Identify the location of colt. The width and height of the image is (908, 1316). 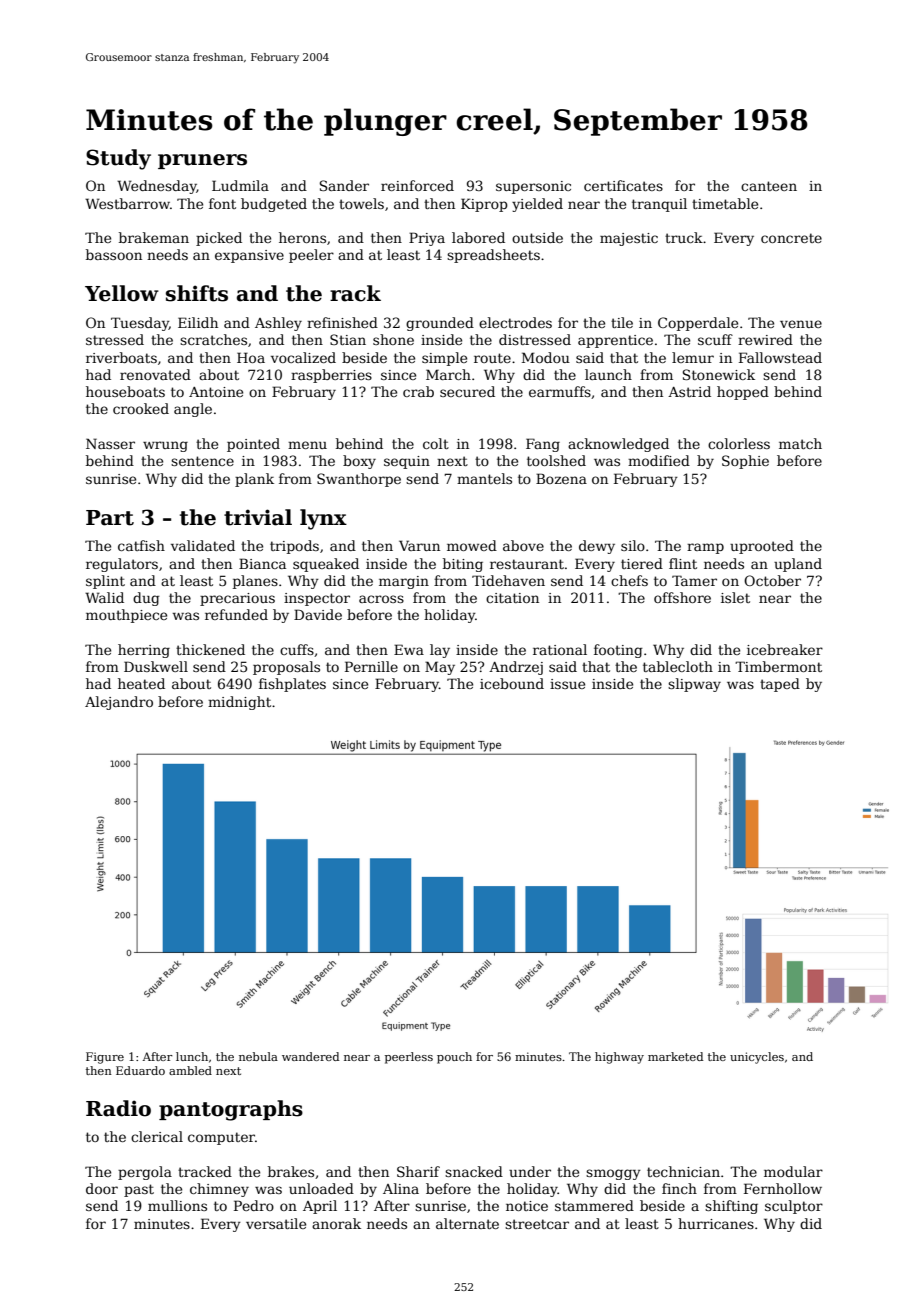
(436, 443).
